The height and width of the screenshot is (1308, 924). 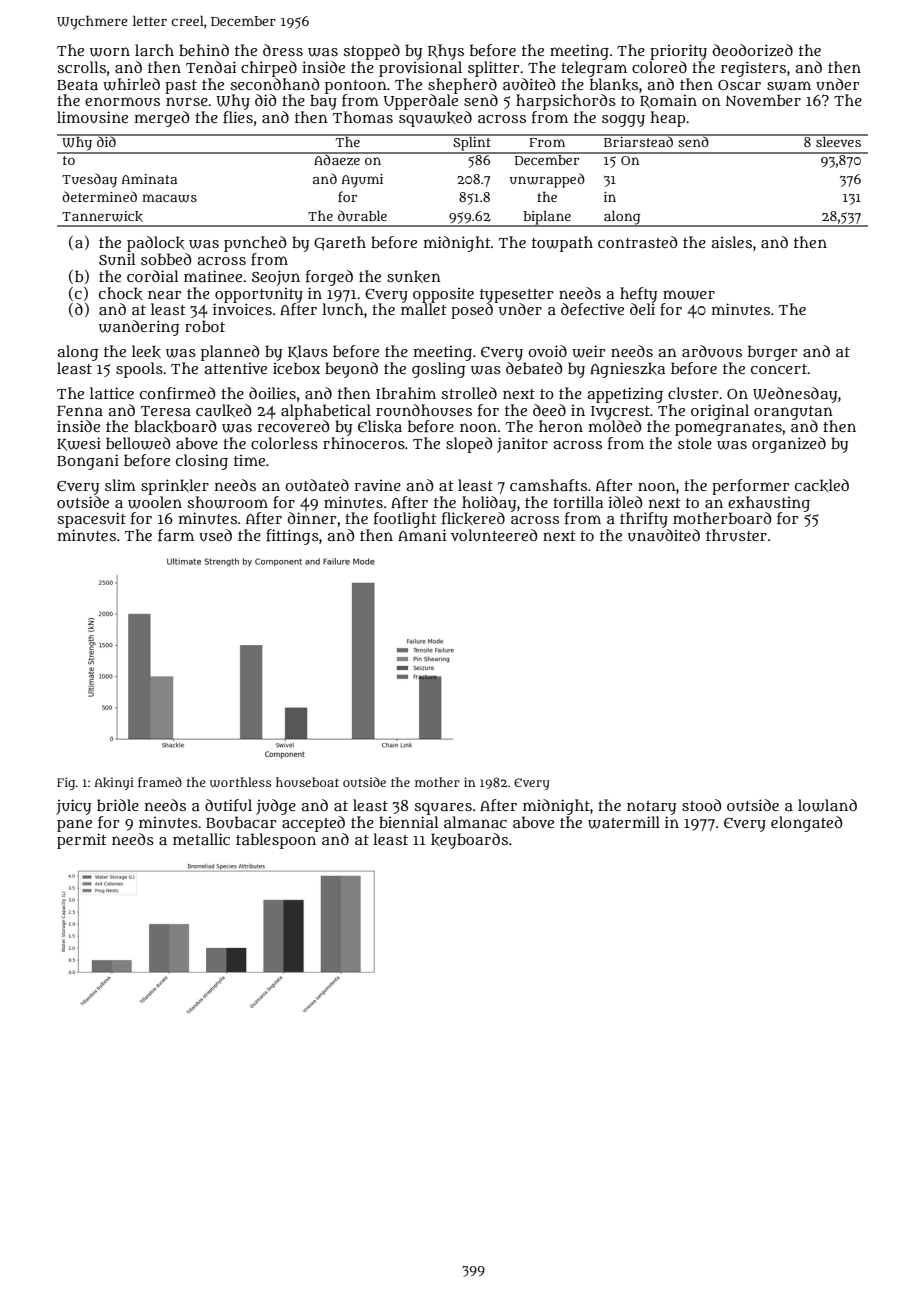 What do you see at coordinates (469, 445) in the screenshot?
I see `sloped` at bounding box center [469, 445].
